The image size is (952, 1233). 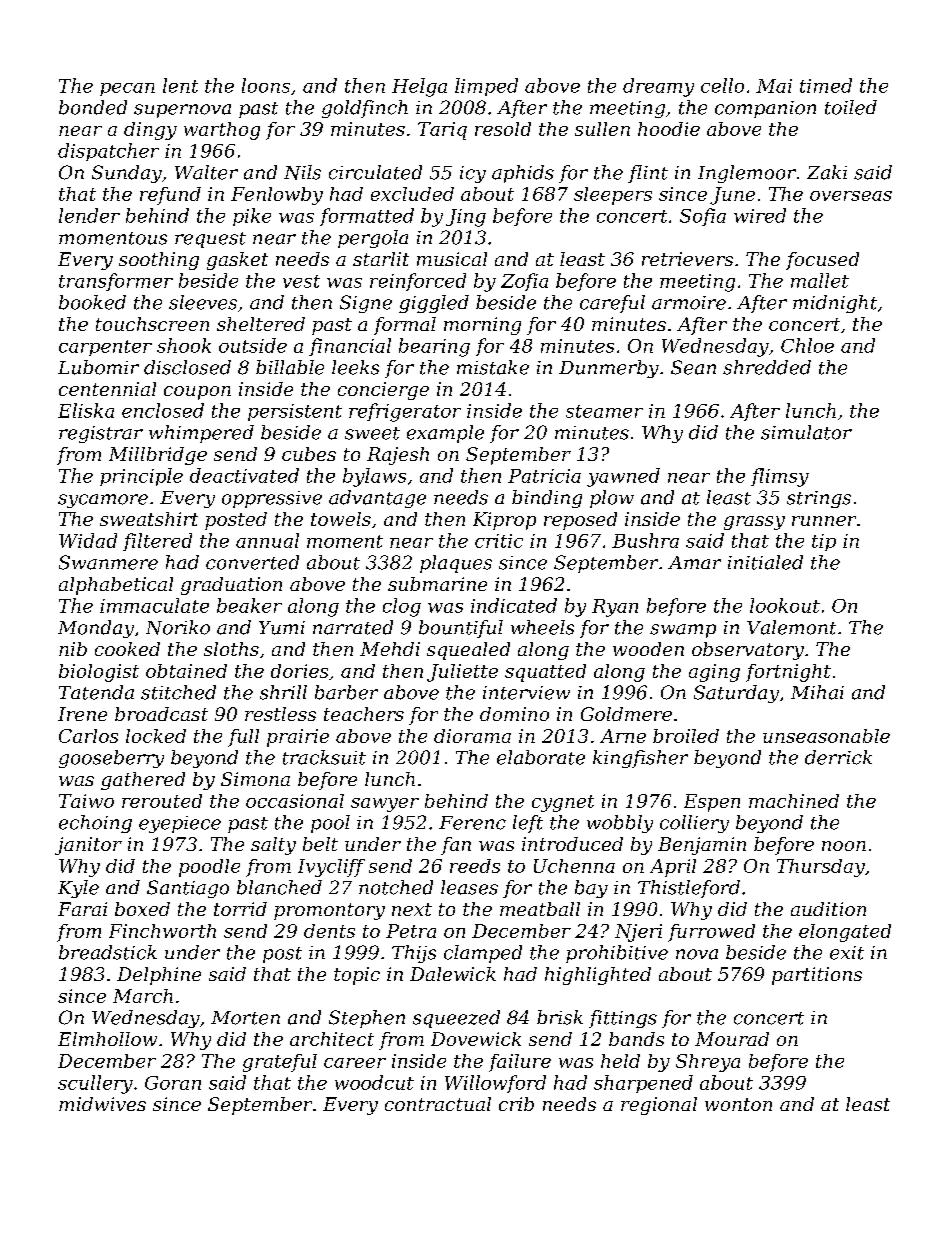 What do you see at coordinates (738, 1104) in the image?
I see `wonton` at bounding box center [738, 1104].
